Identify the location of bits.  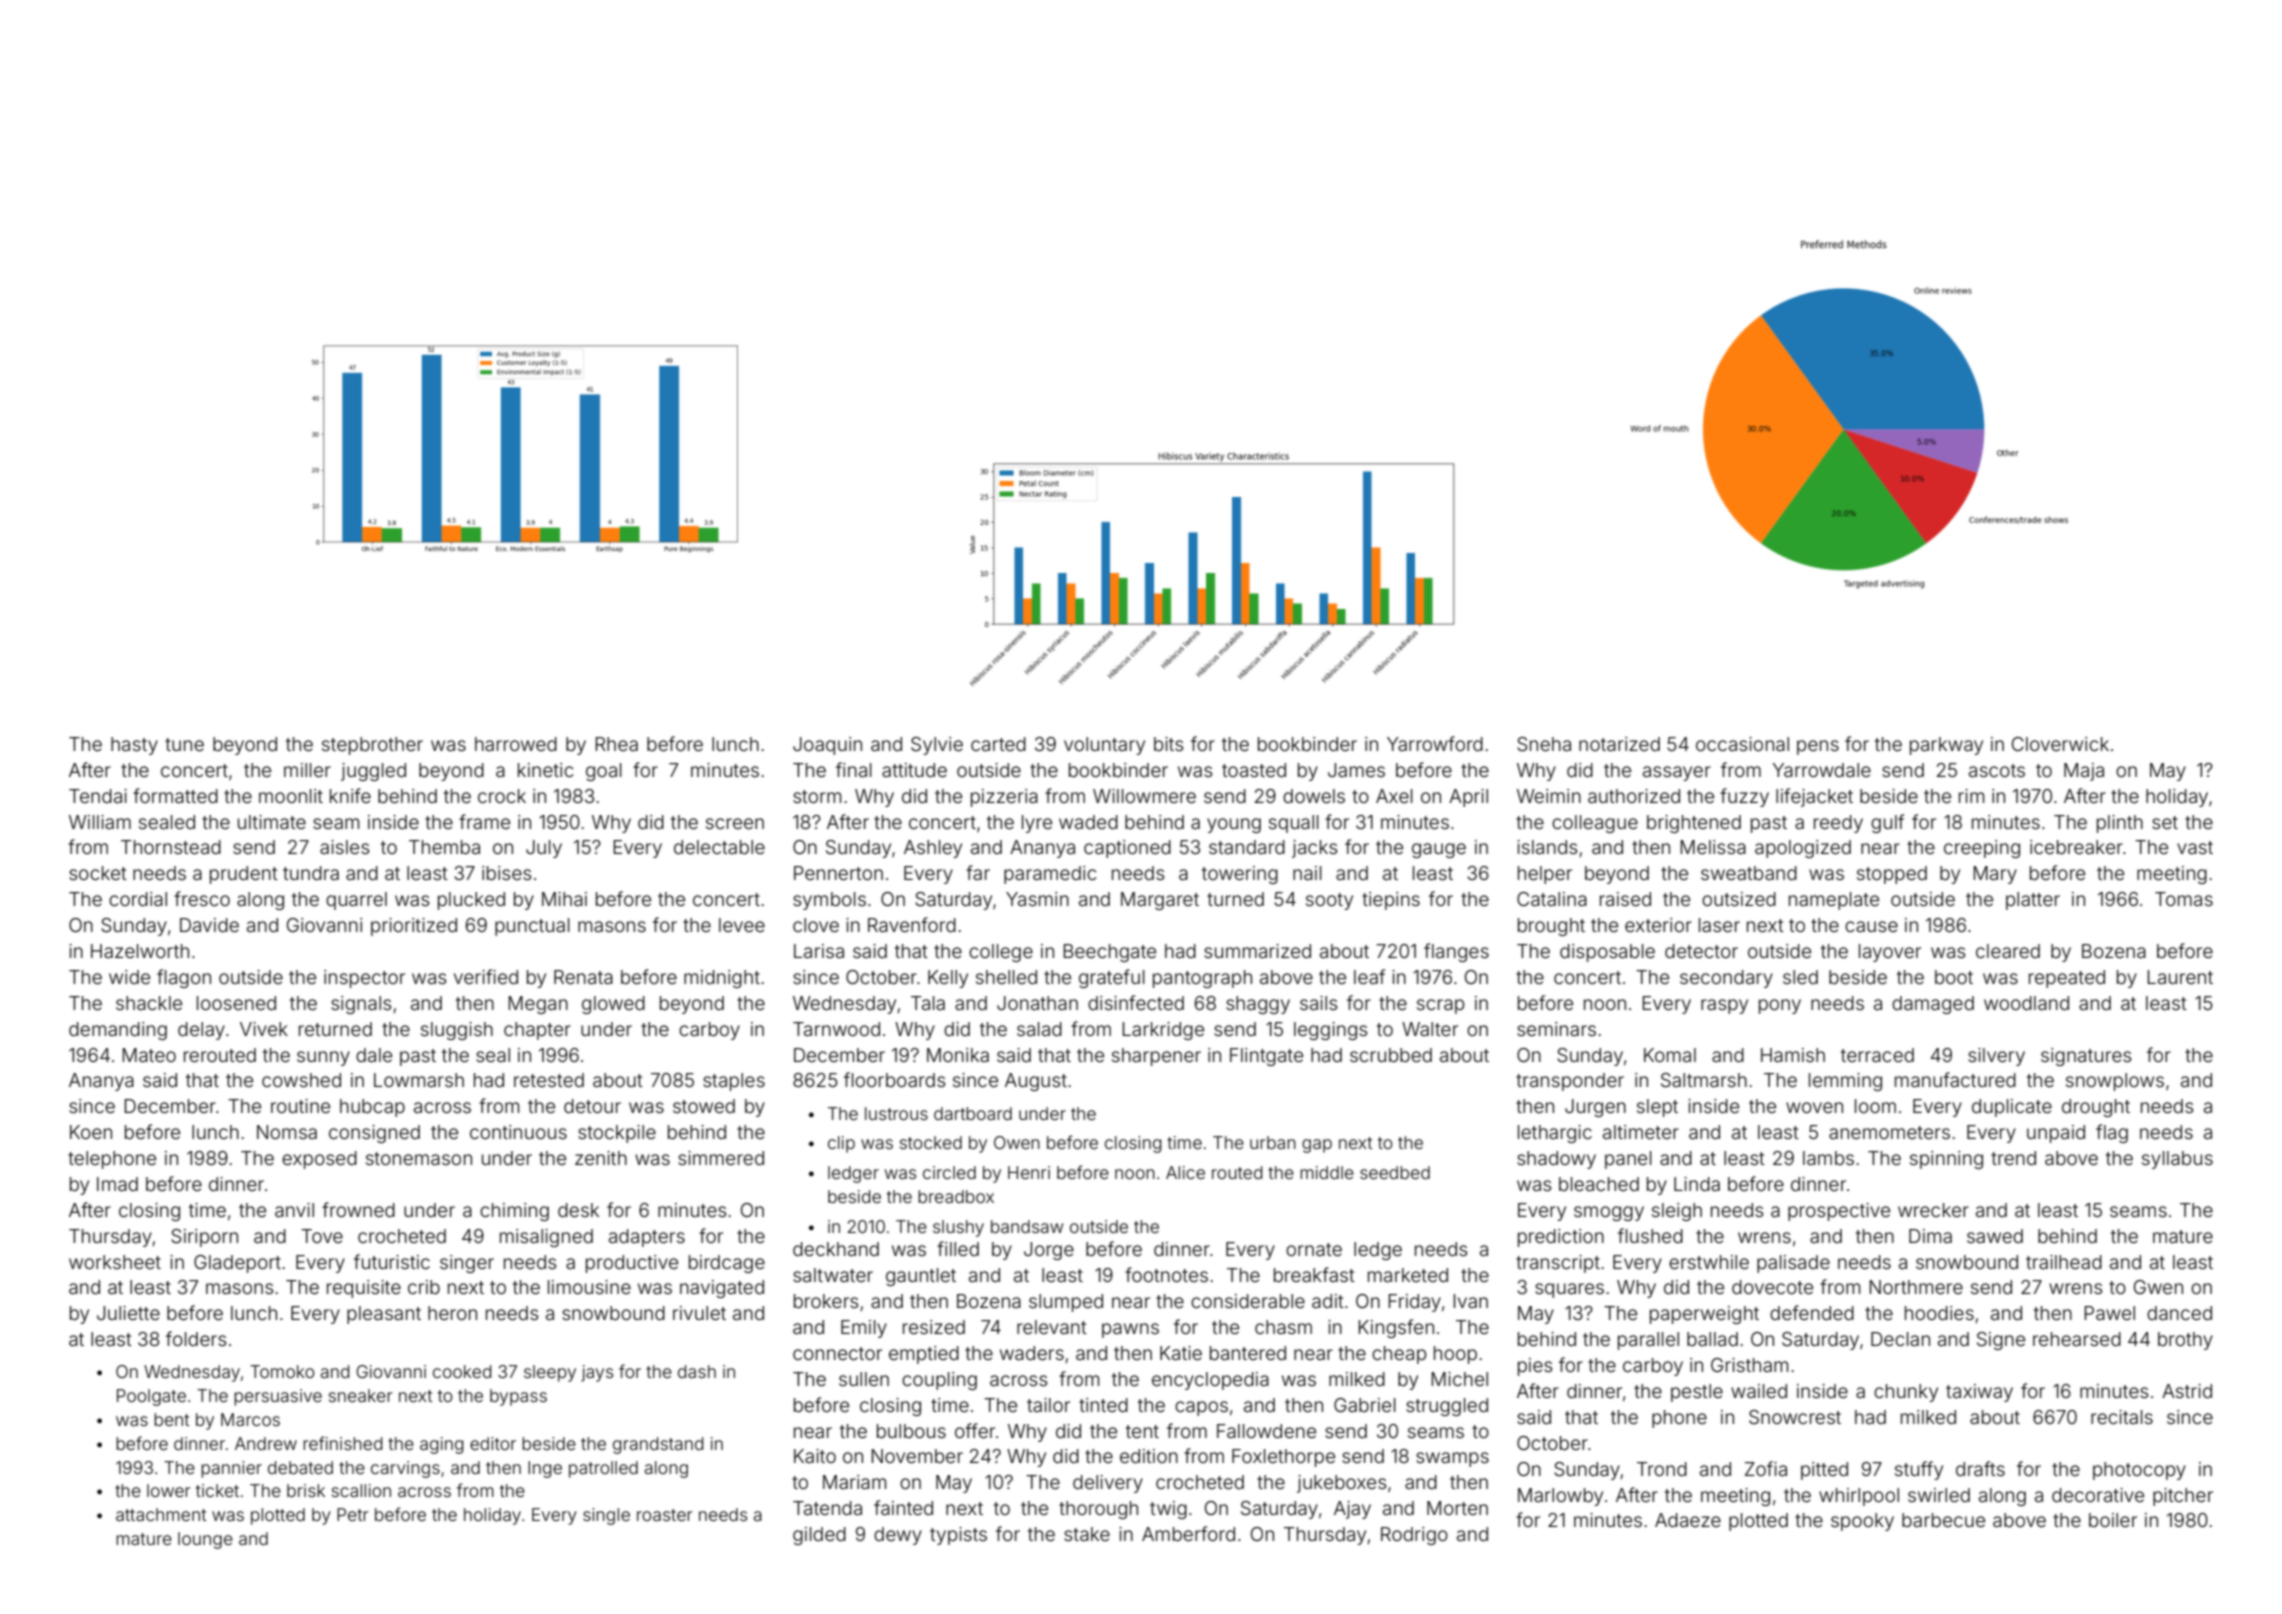
(1168, 744).
